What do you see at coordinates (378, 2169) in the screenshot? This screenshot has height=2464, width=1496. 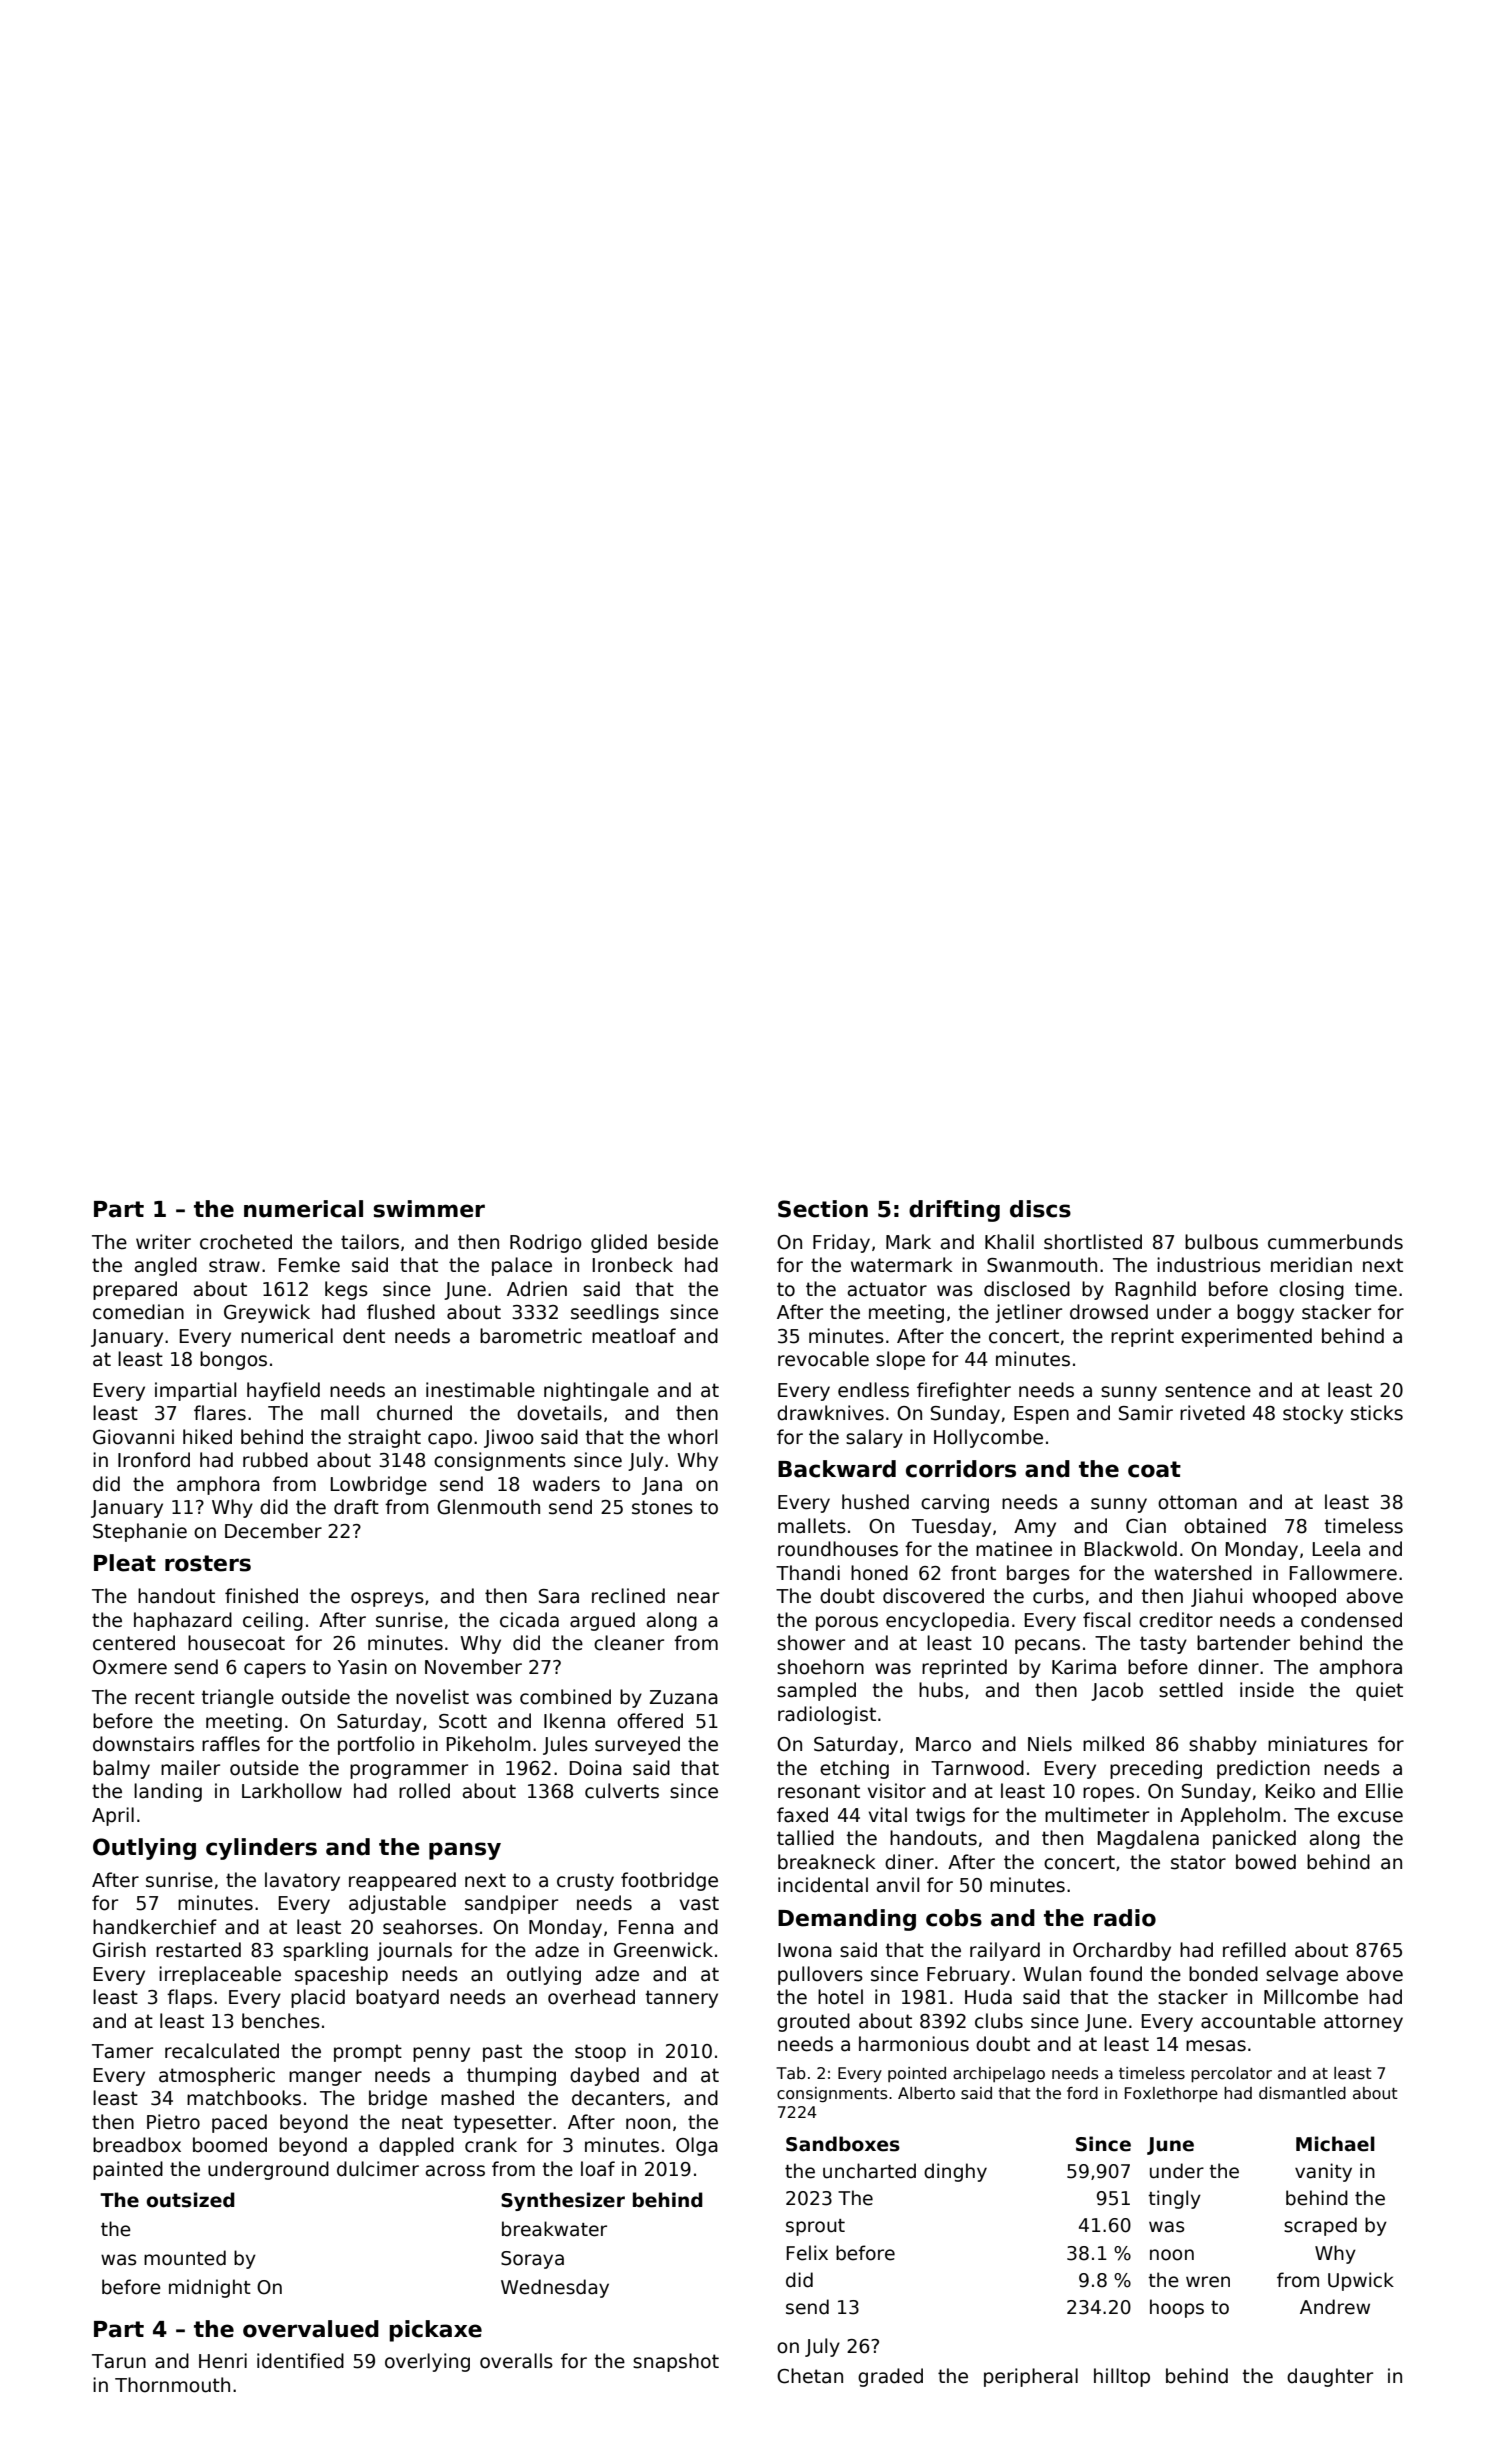 I see `dulcimer` at bounding box center [378, 2169].
